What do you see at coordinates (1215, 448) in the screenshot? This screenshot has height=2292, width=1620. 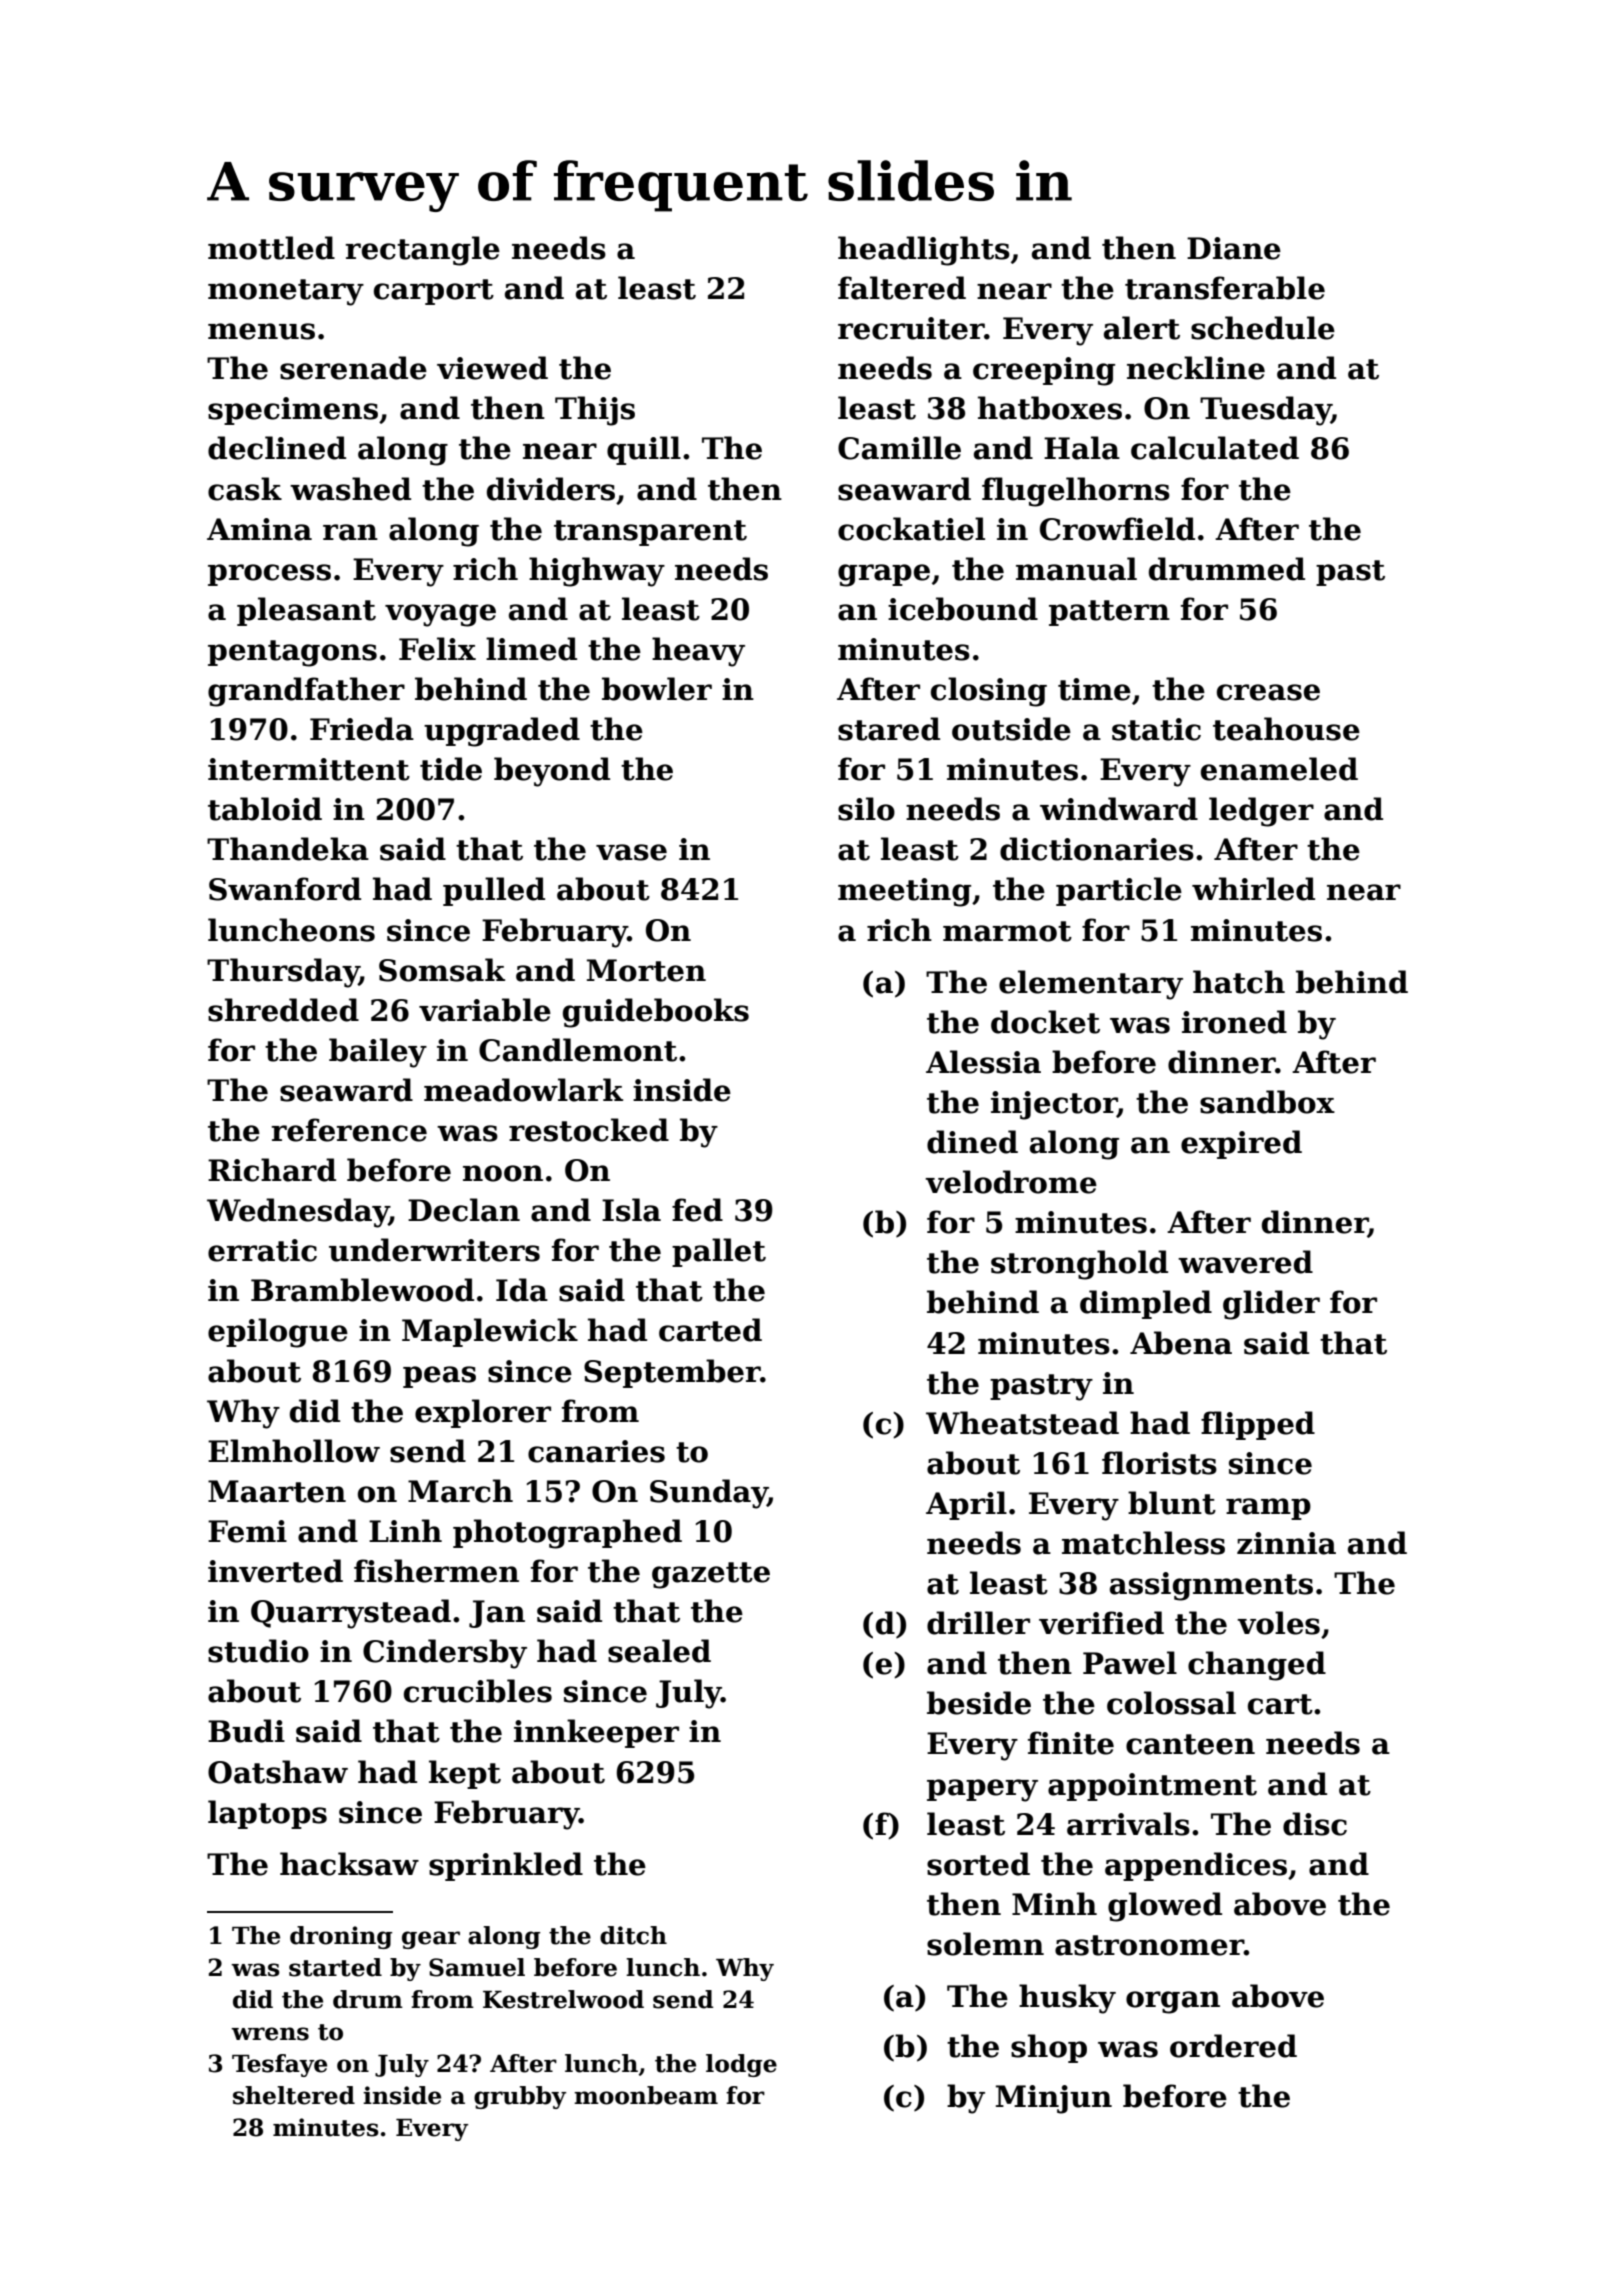 I see `calculated` at bounding box center [1215, 448].
